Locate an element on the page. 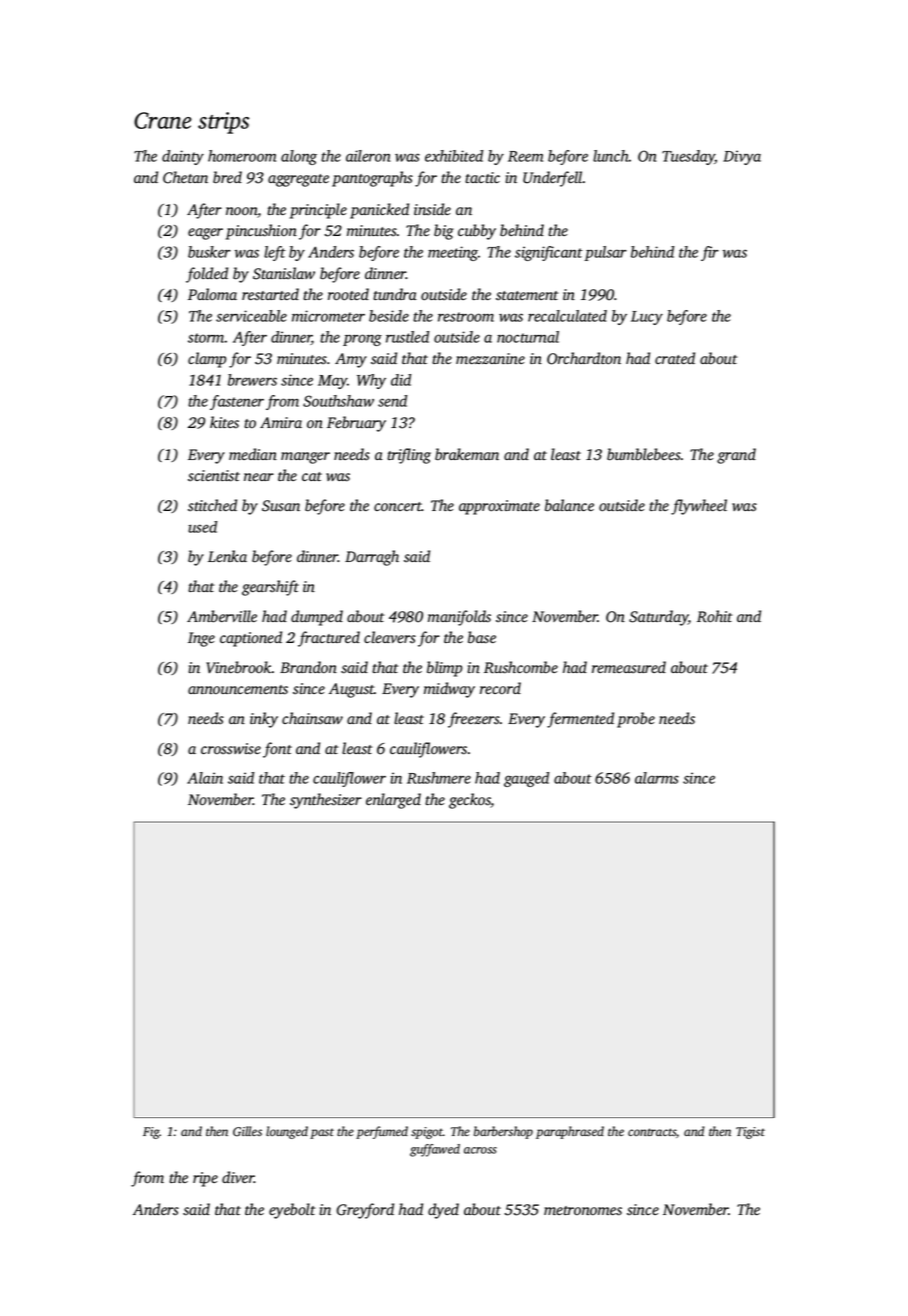 This page has width=908, height=1316. lounged is located at coordinates (287, 1132).
